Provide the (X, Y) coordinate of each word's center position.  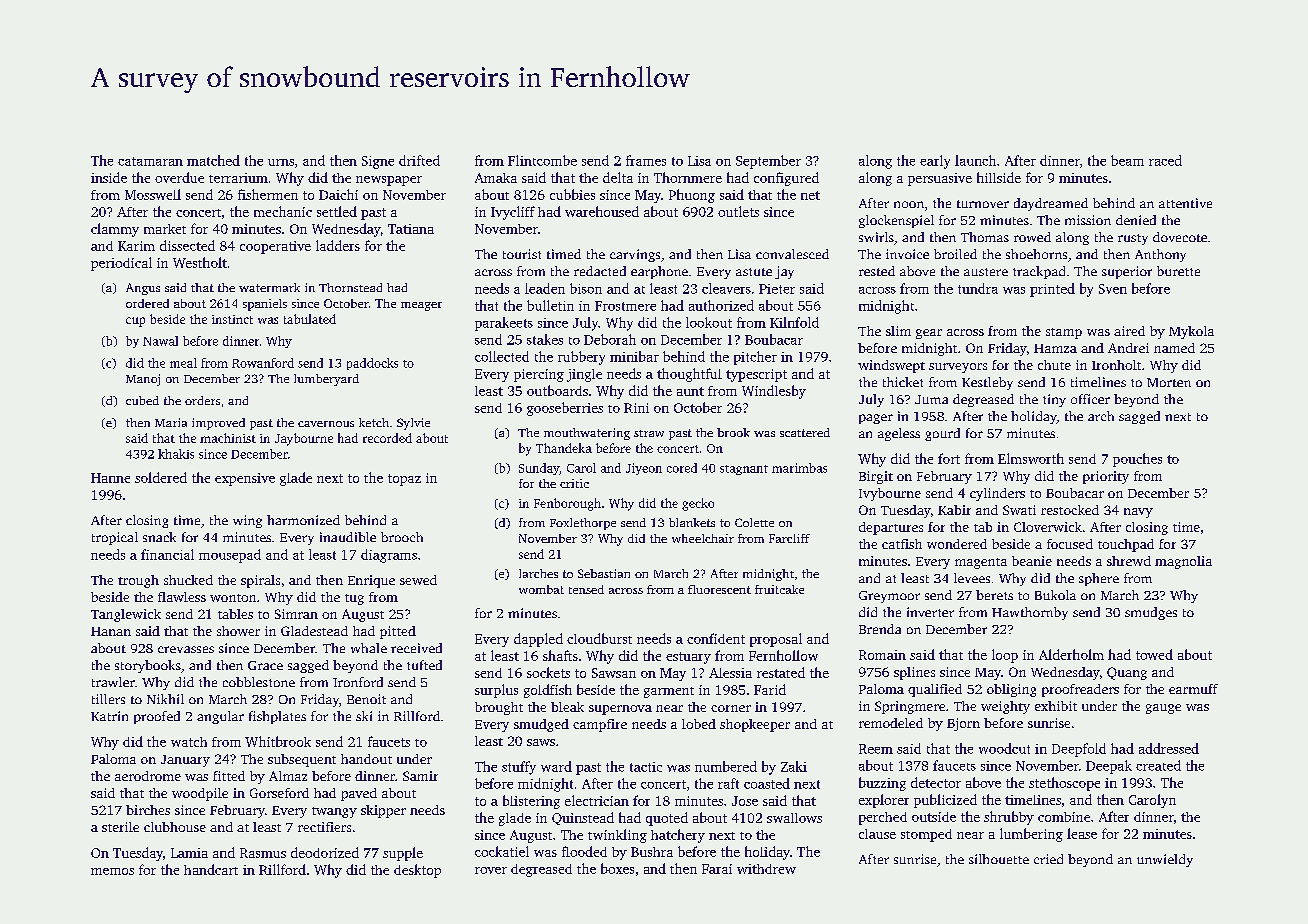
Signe (378, 162)
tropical (115, 538)
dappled (538, 640)
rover (491, 870)
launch (975, 160)
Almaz (288, 776)
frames (646, 160)
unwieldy (1165, 860)
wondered (957, 544)
